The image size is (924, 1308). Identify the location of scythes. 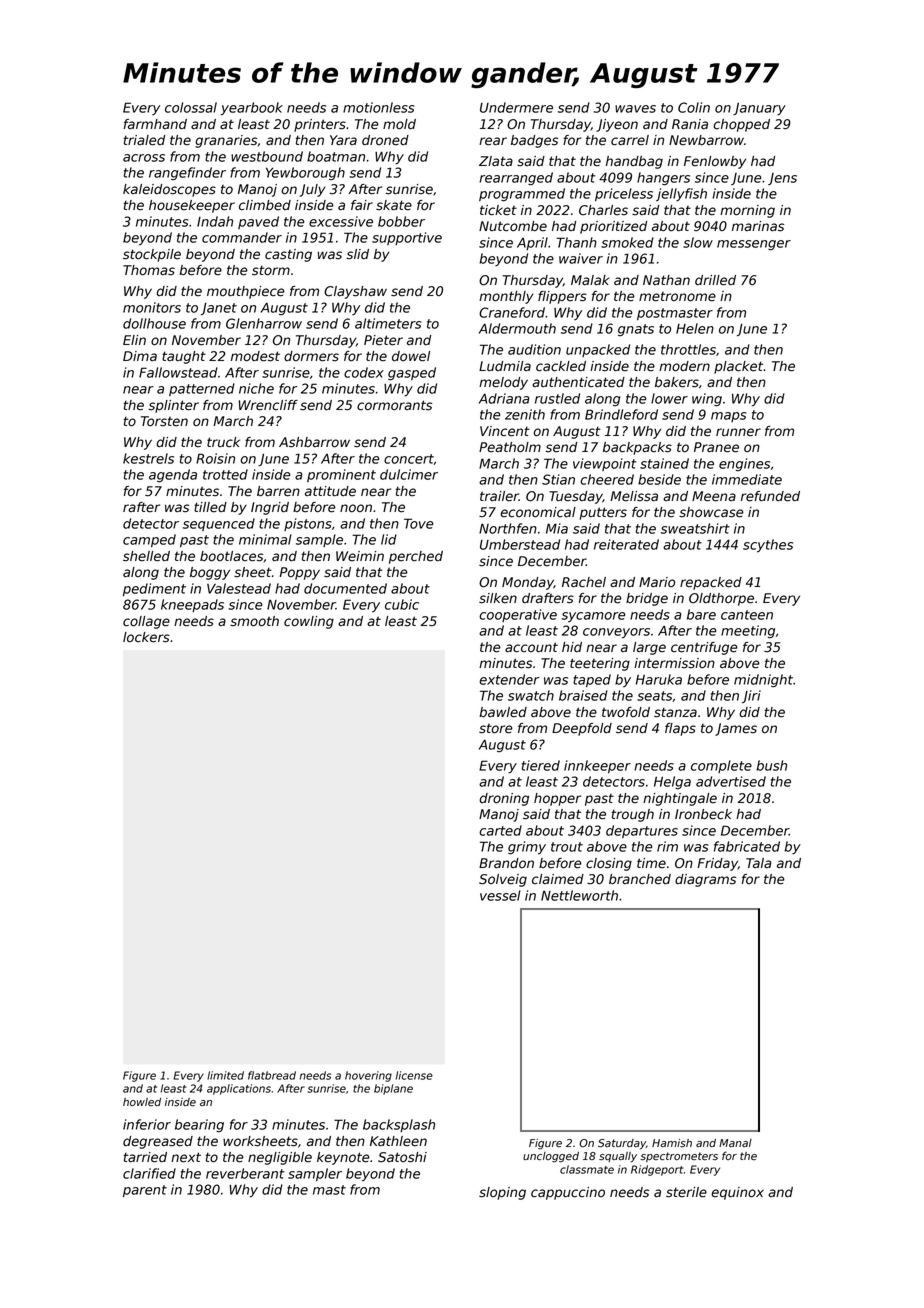
(768, 546).
